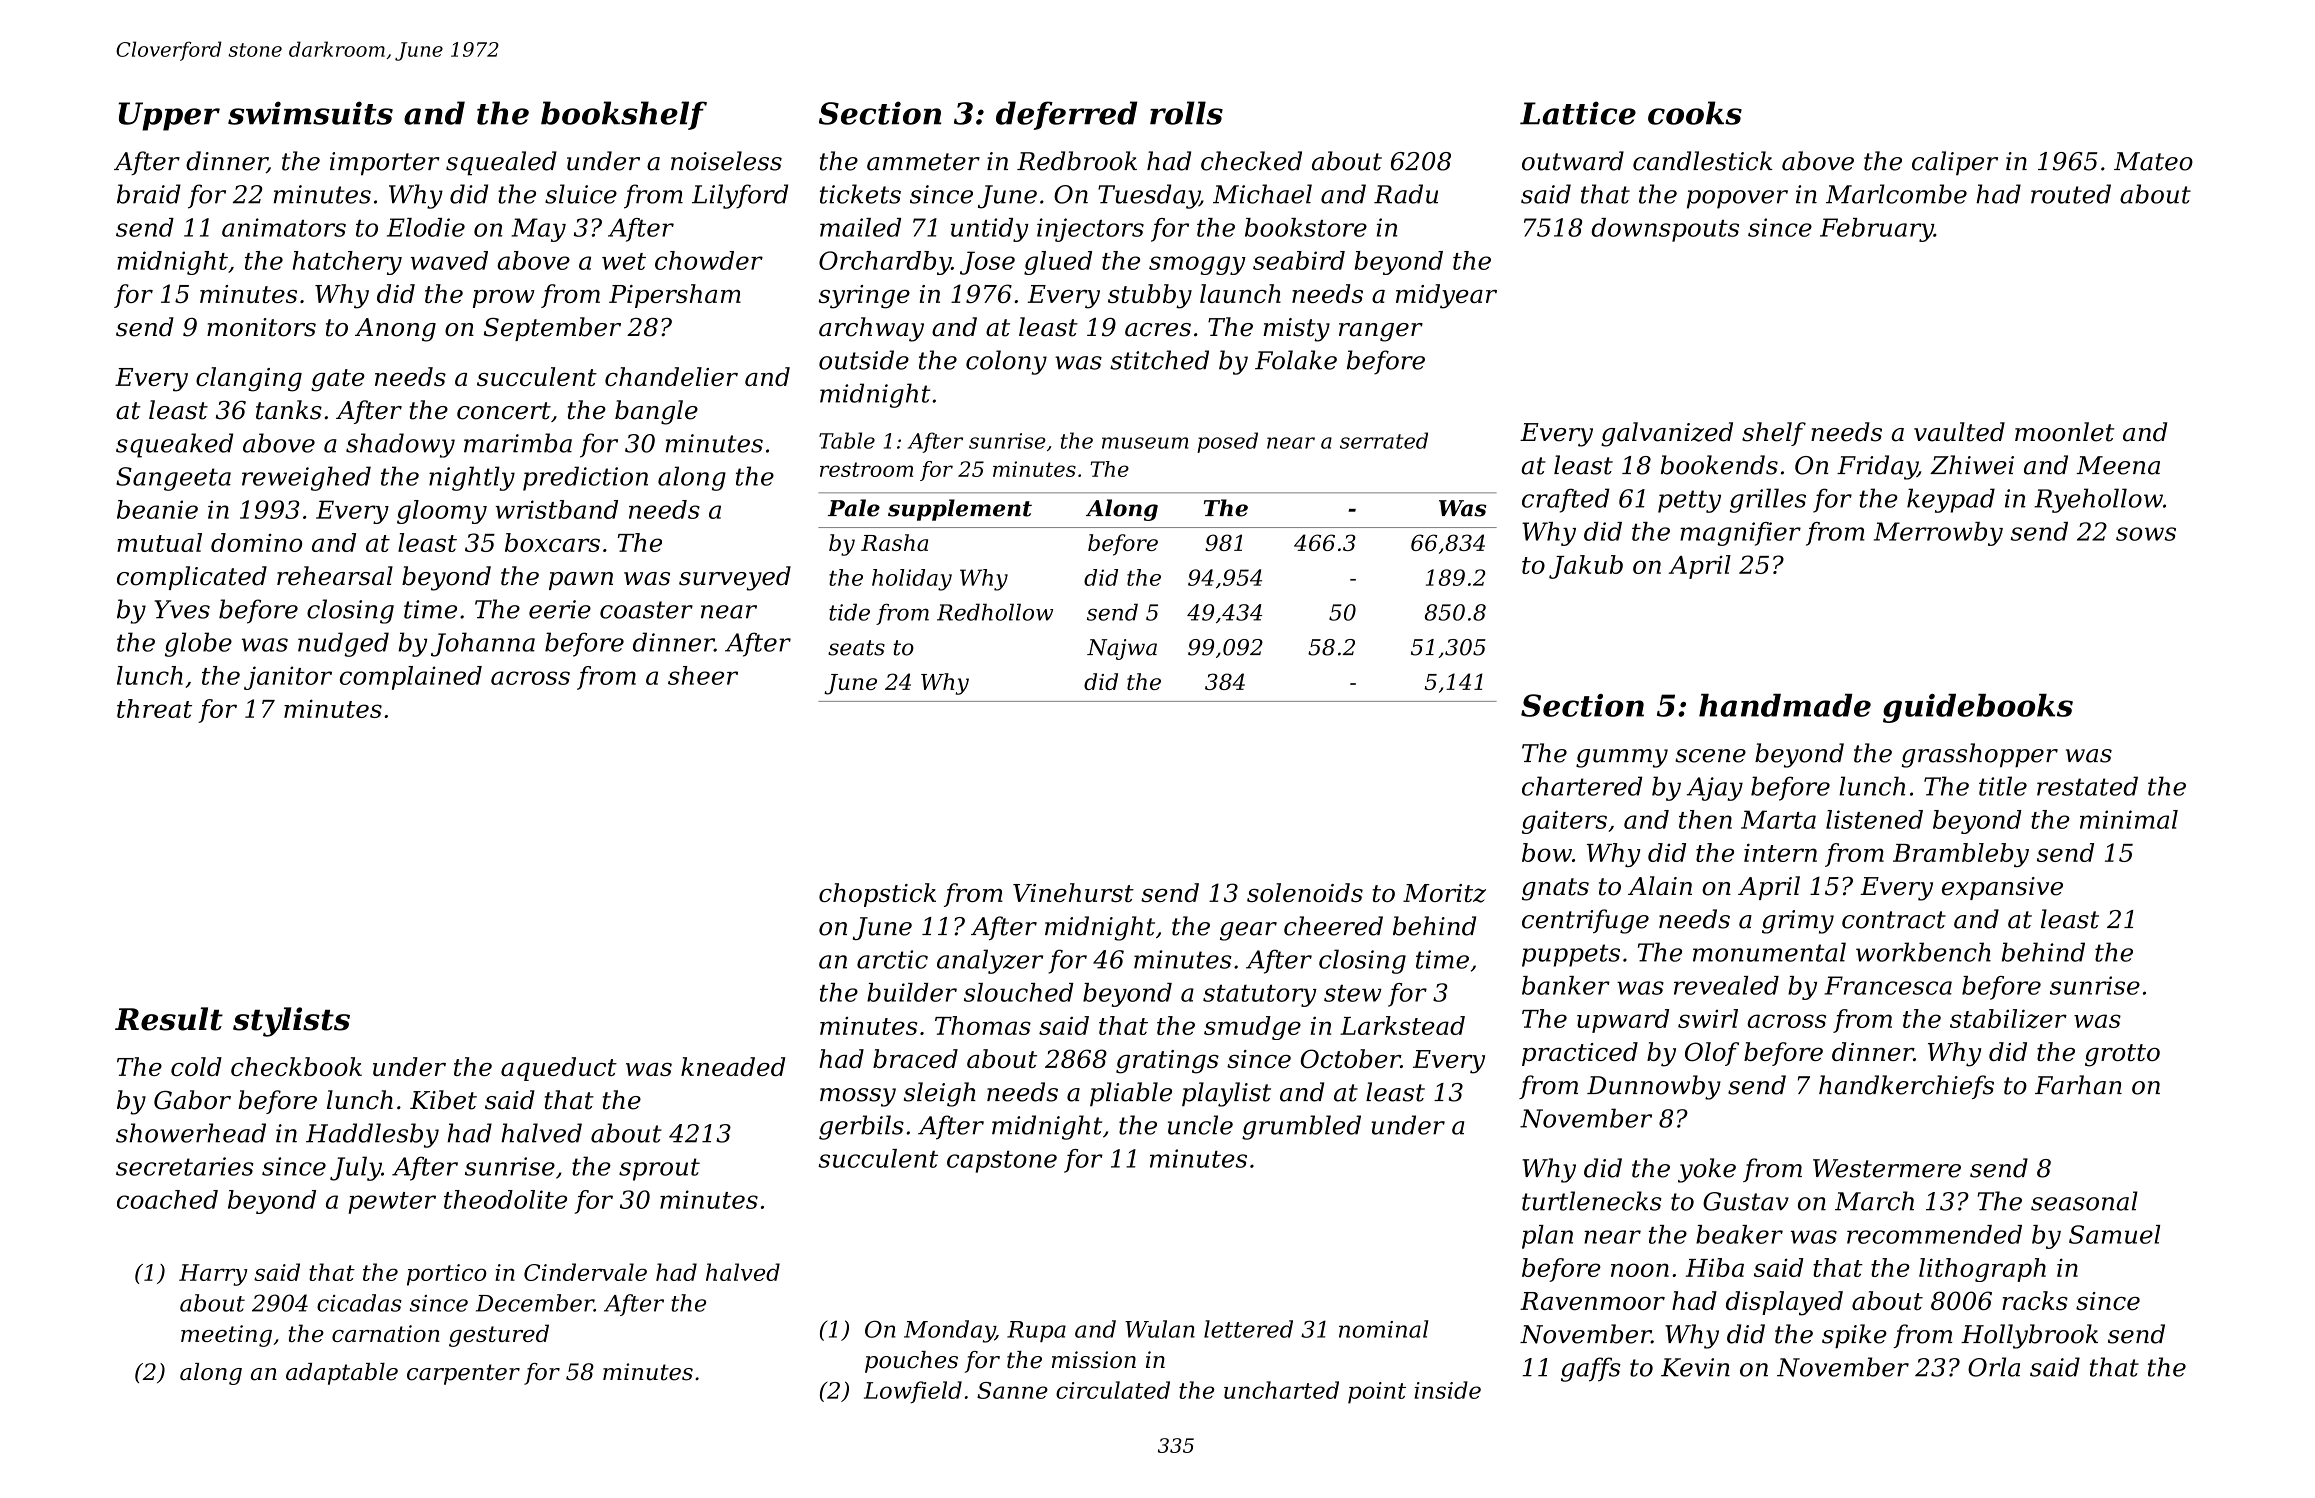  What do you see at coordinates (1384, 440) in the screenshot?
I see `serrated` at bounding box center [1384, 440].
